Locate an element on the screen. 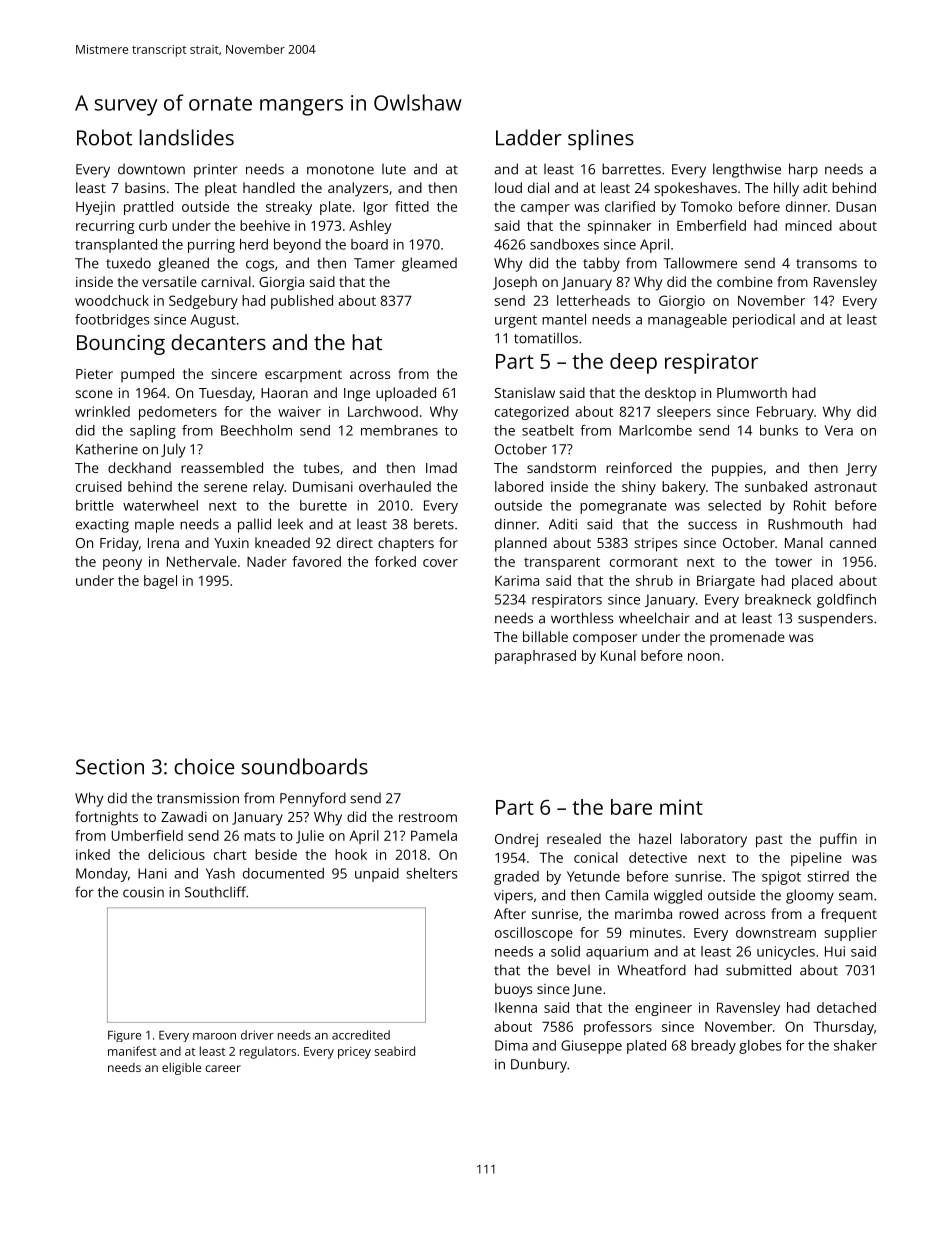  career is located at coordinates (223, 1068).
